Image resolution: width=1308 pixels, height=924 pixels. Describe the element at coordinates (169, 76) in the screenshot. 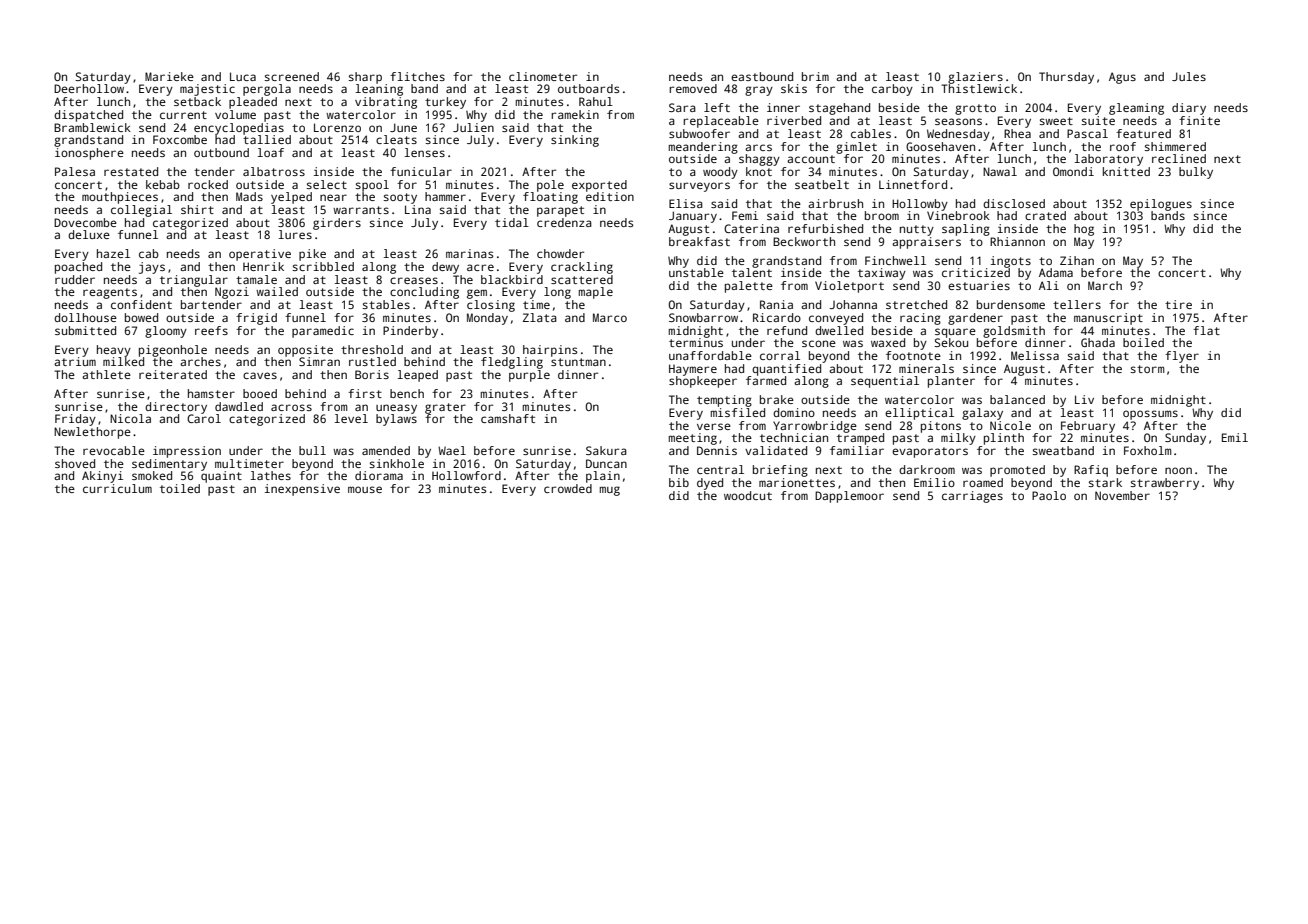

I see `Marieke` at that location.
